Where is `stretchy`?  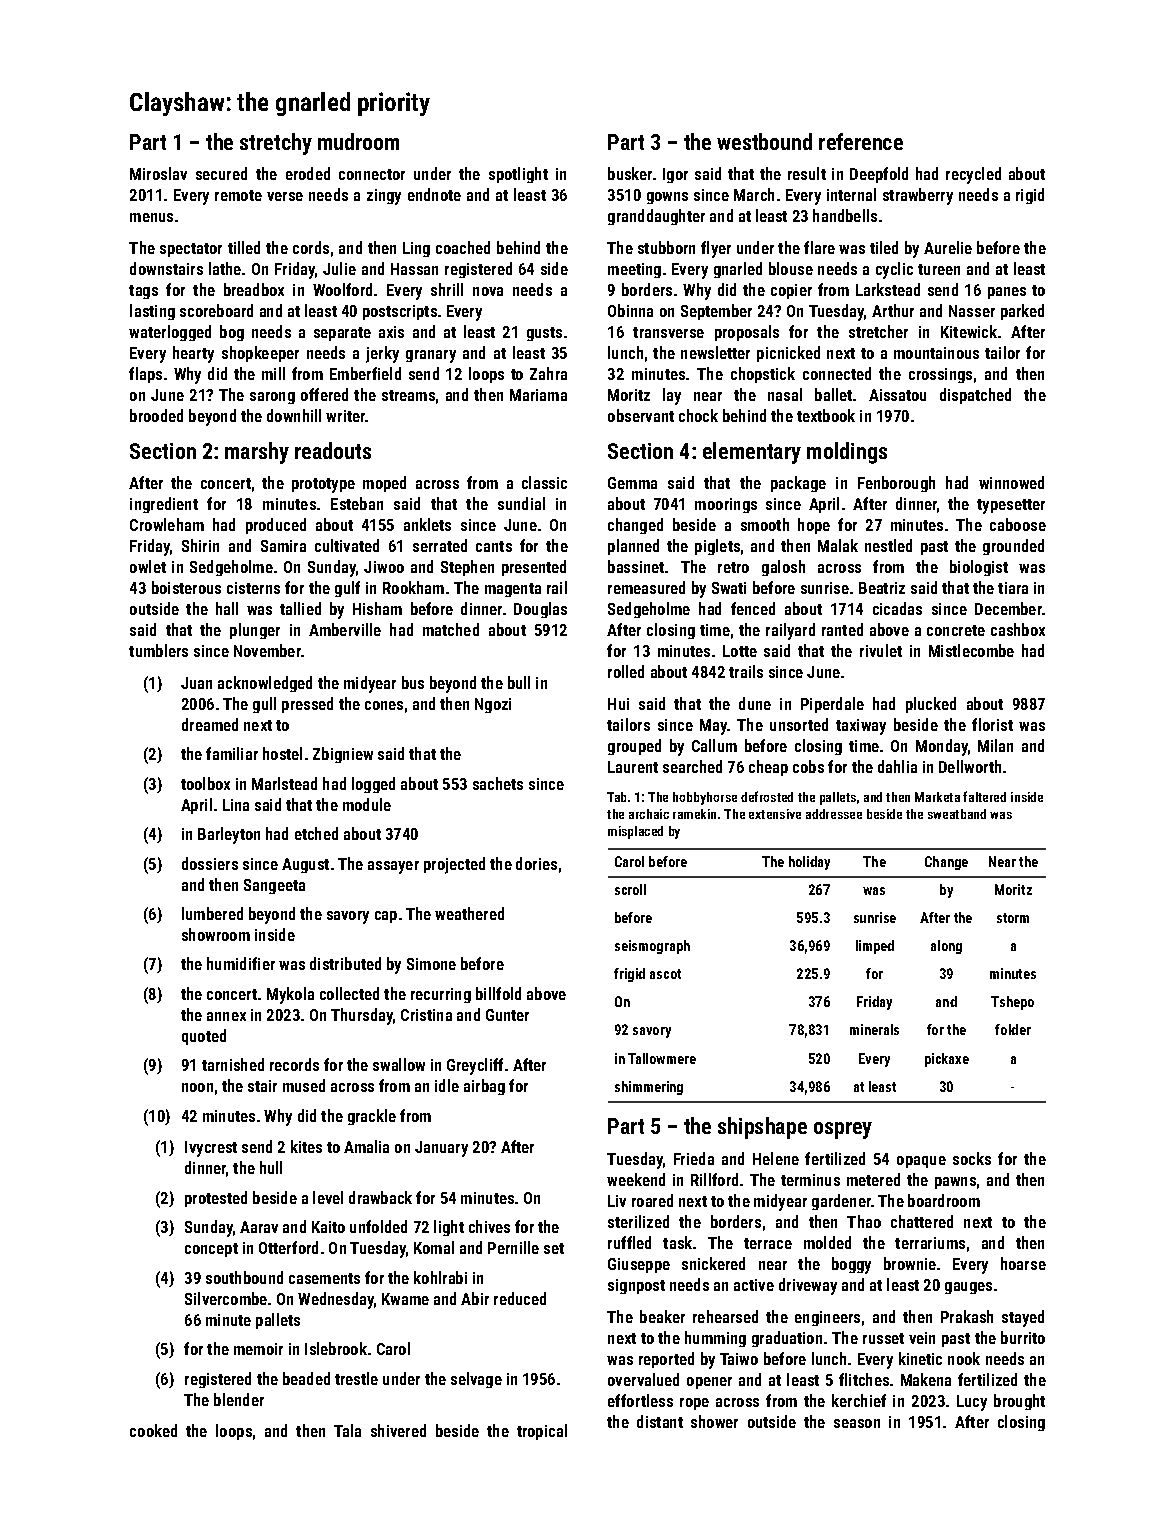
stretchy is located at coordinates (276, 144).
